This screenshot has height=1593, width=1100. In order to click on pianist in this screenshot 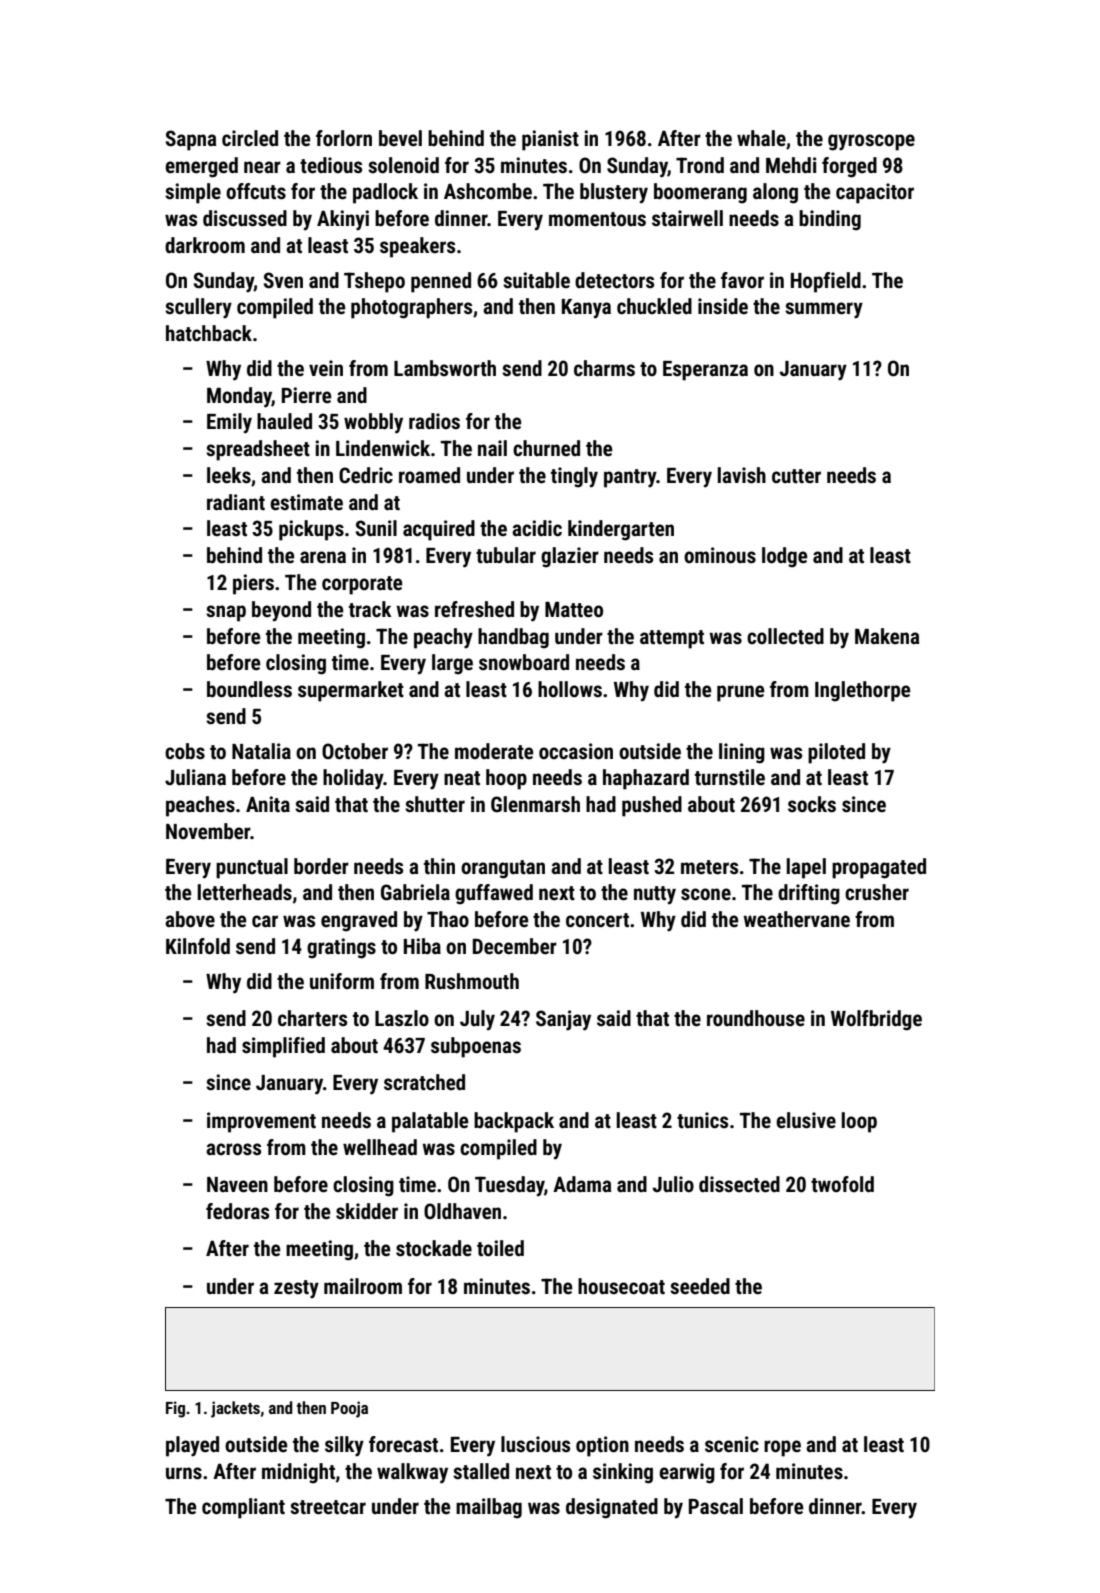, I will do `click(550, 140)`.
